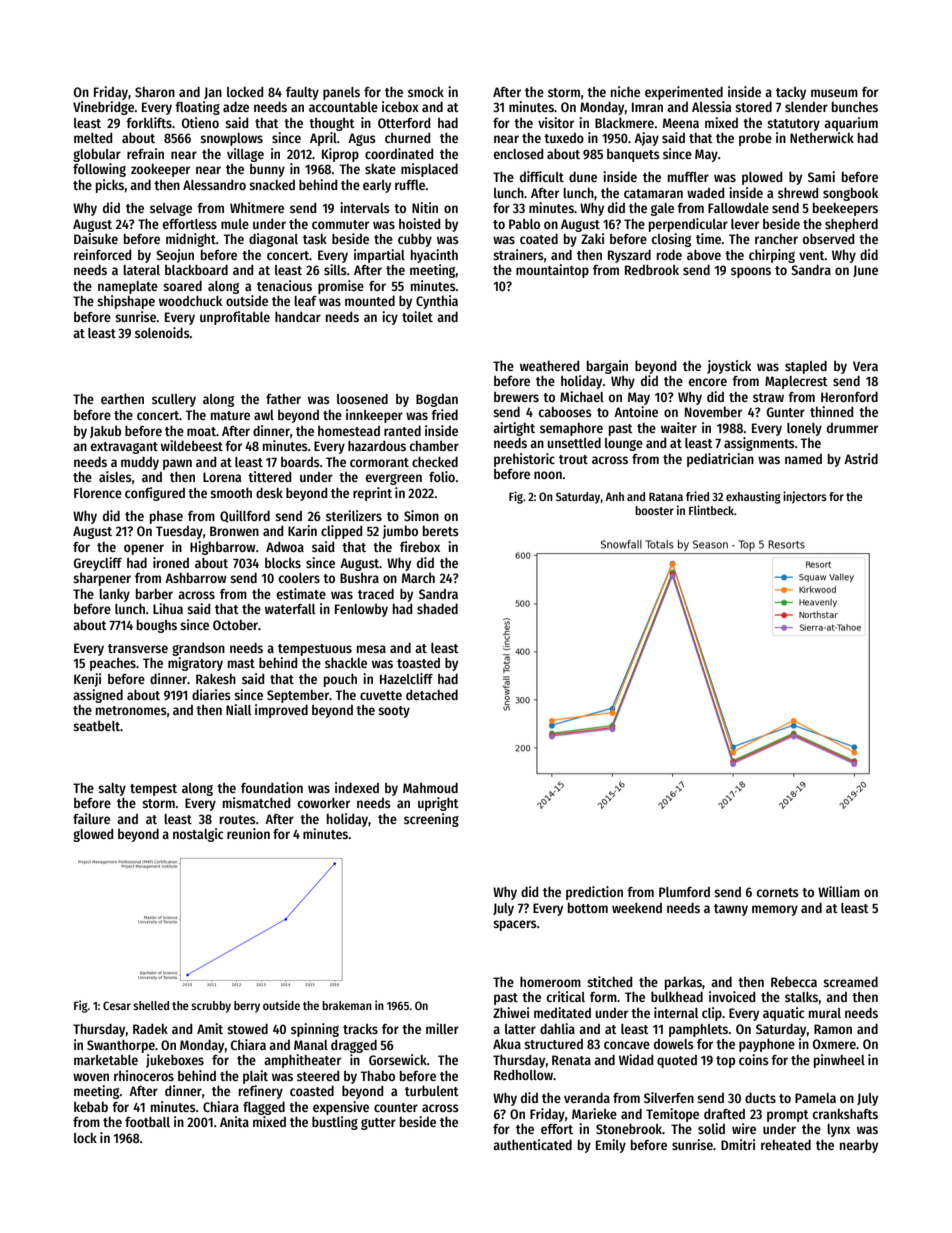 This screenshot has width=952, height=1233. I want to click on kebab, so click(91, 1106).
